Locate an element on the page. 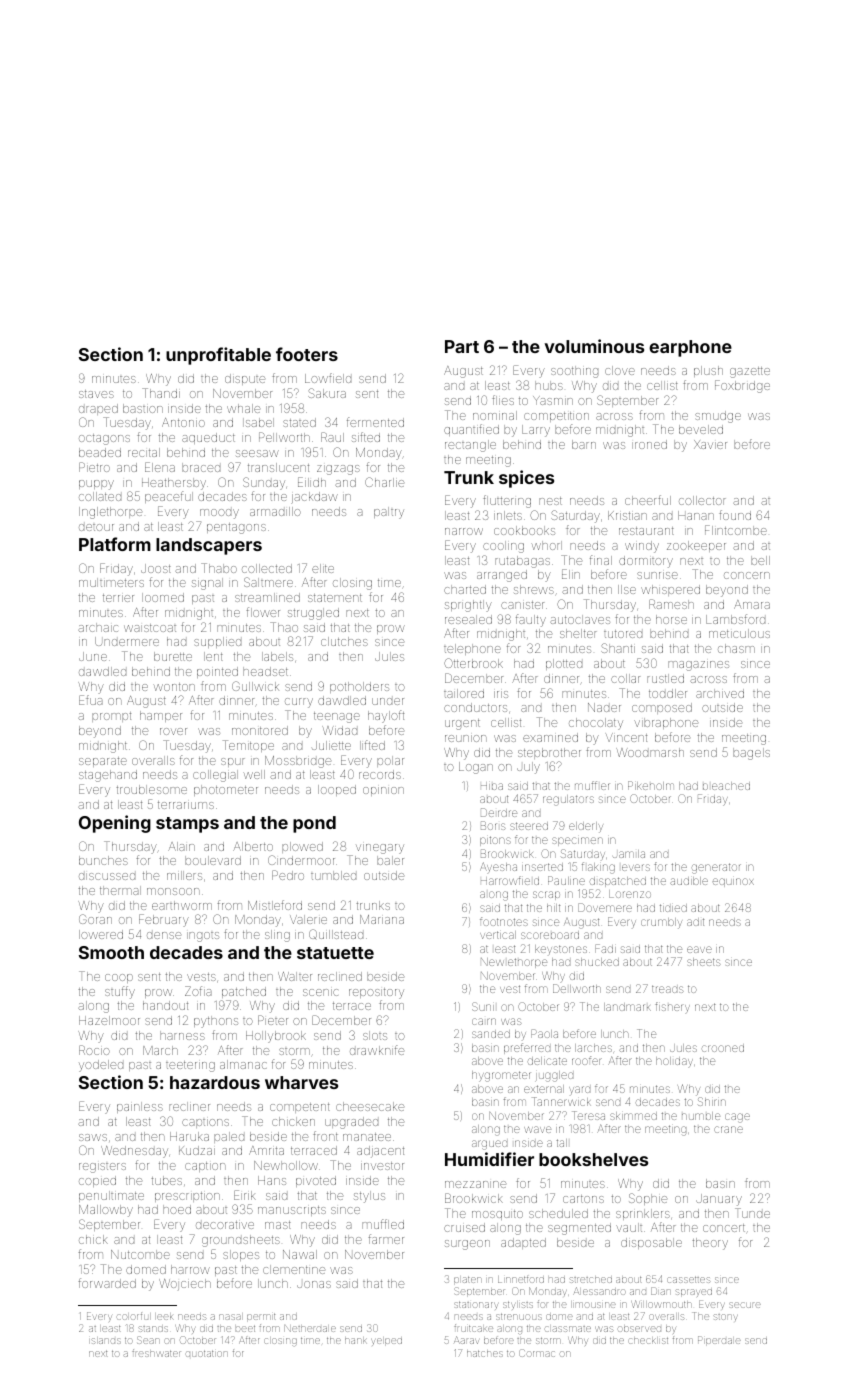  unprofitable is located at coordinates (218, 356).
